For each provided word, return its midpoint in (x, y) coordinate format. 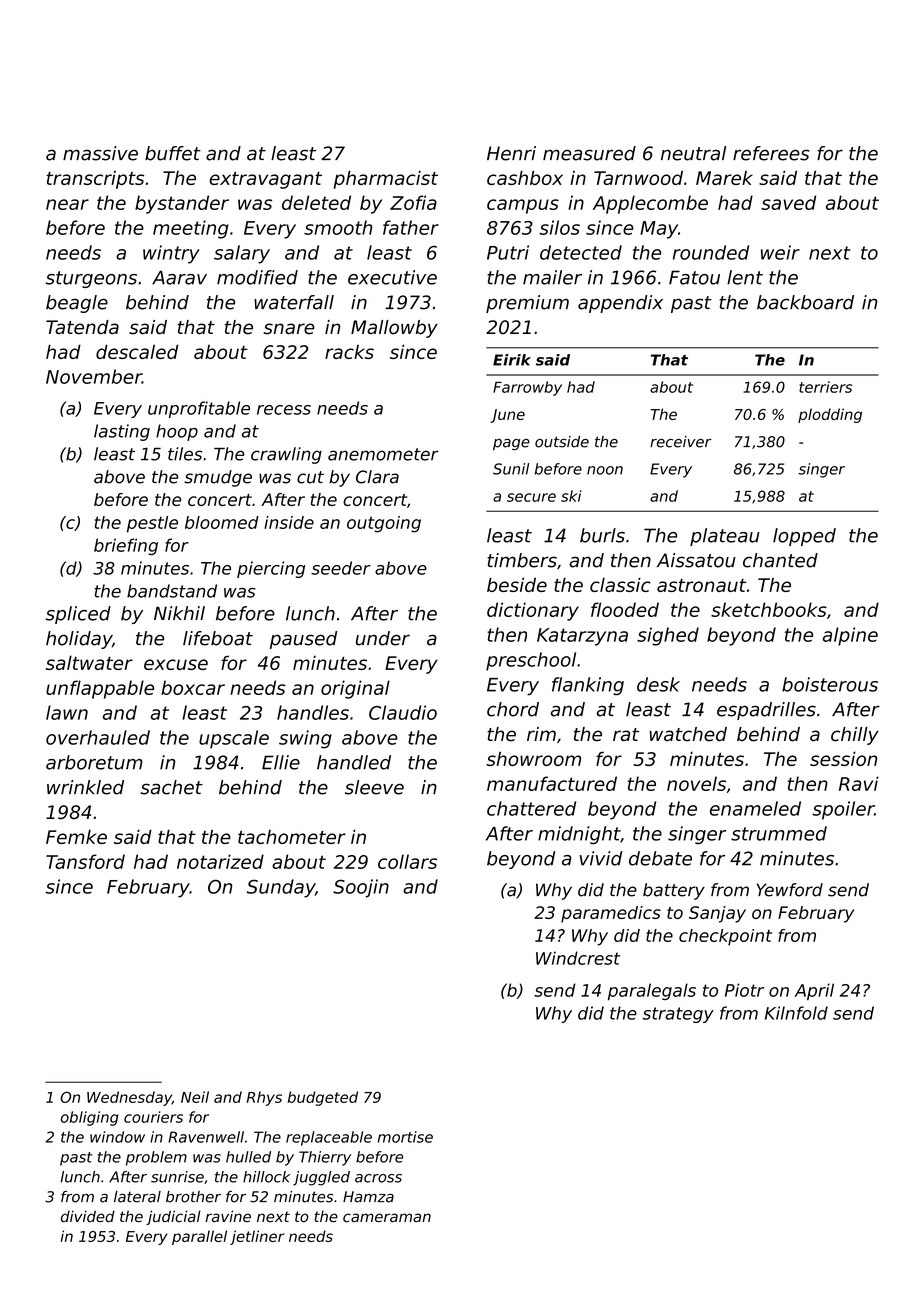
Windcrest (578, 958)
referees (771, 153)
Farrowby (527, 388)
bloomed (222, 522)
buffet (173, 153)
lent (745, 277)
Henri (511, 153)
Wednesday (129, 1098)
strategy (678, 1015)
